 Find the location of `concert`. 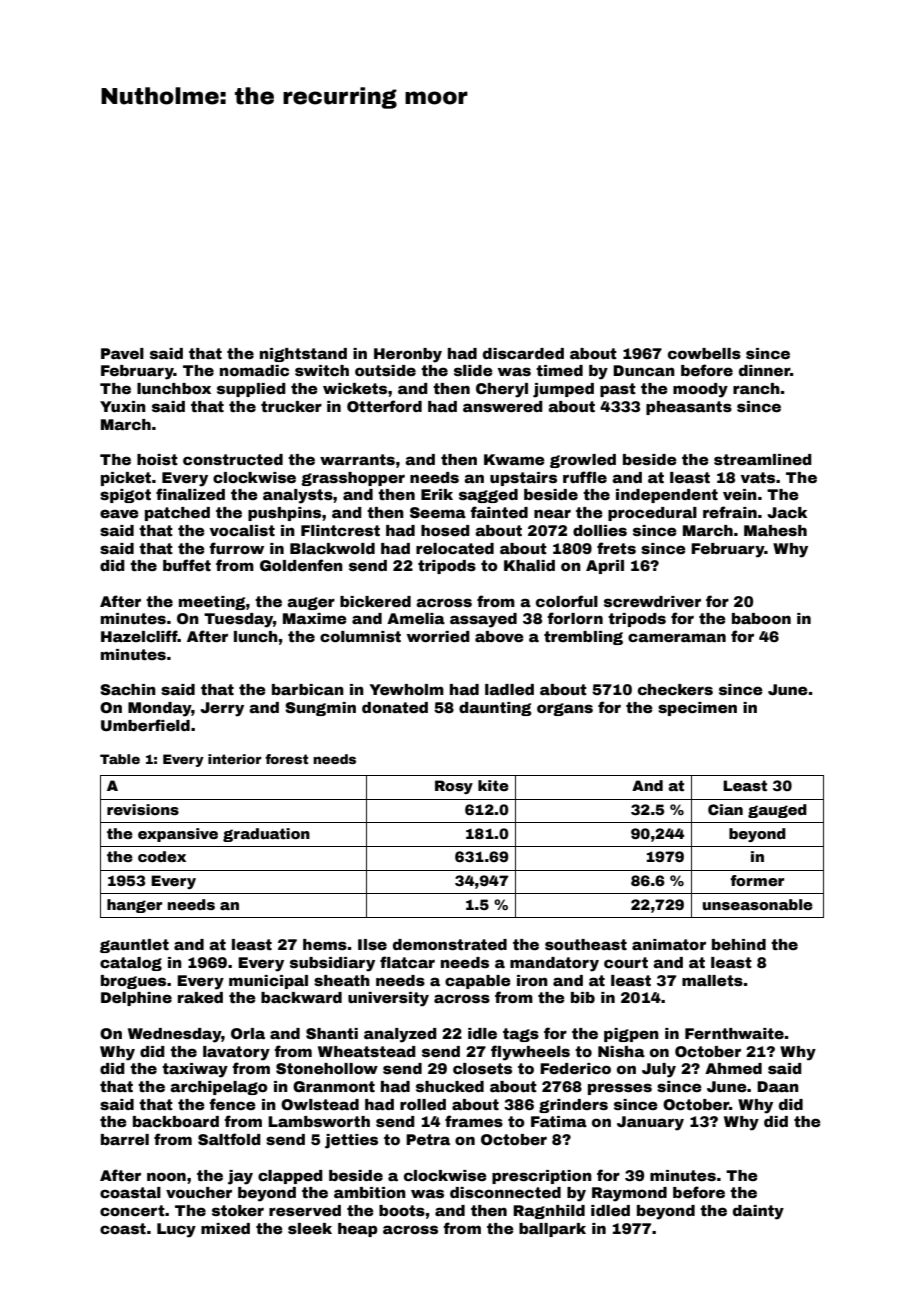

concert is located at coordinates (132, 1210).
